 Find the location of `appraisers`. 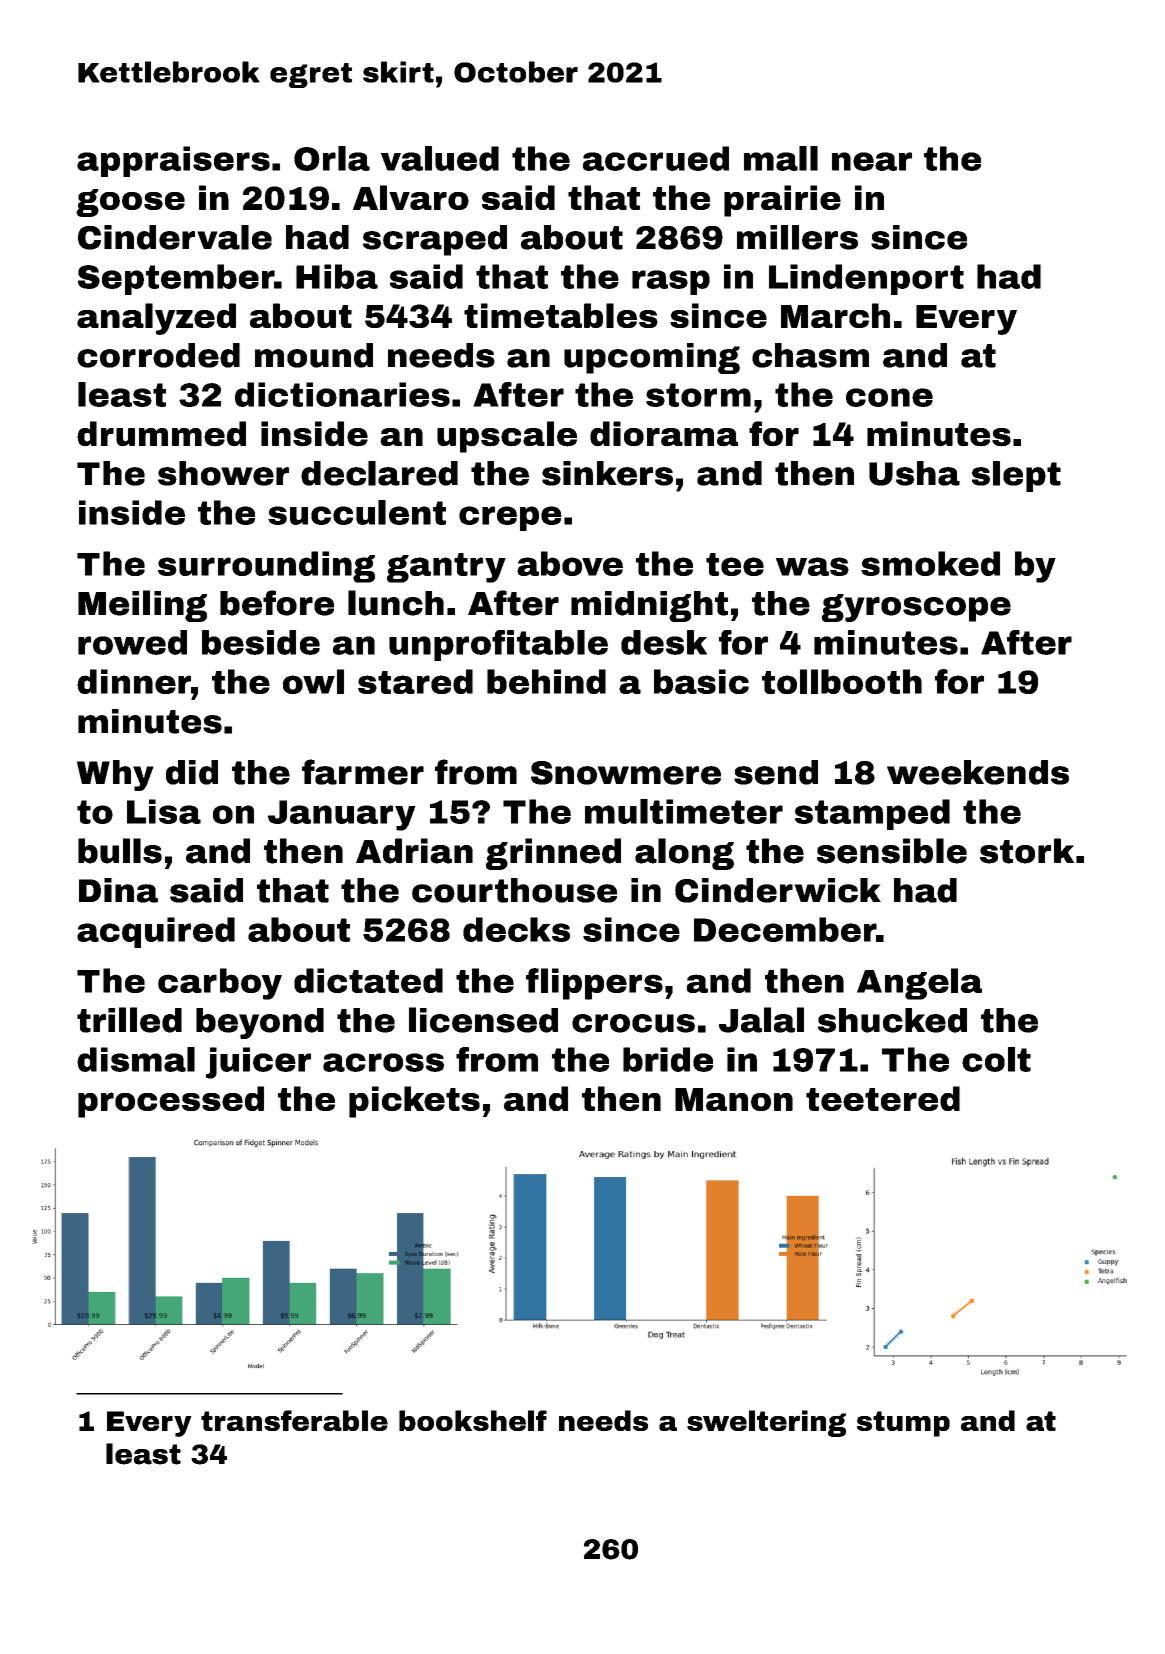

appraisers is located at coordinates (173, 161).
